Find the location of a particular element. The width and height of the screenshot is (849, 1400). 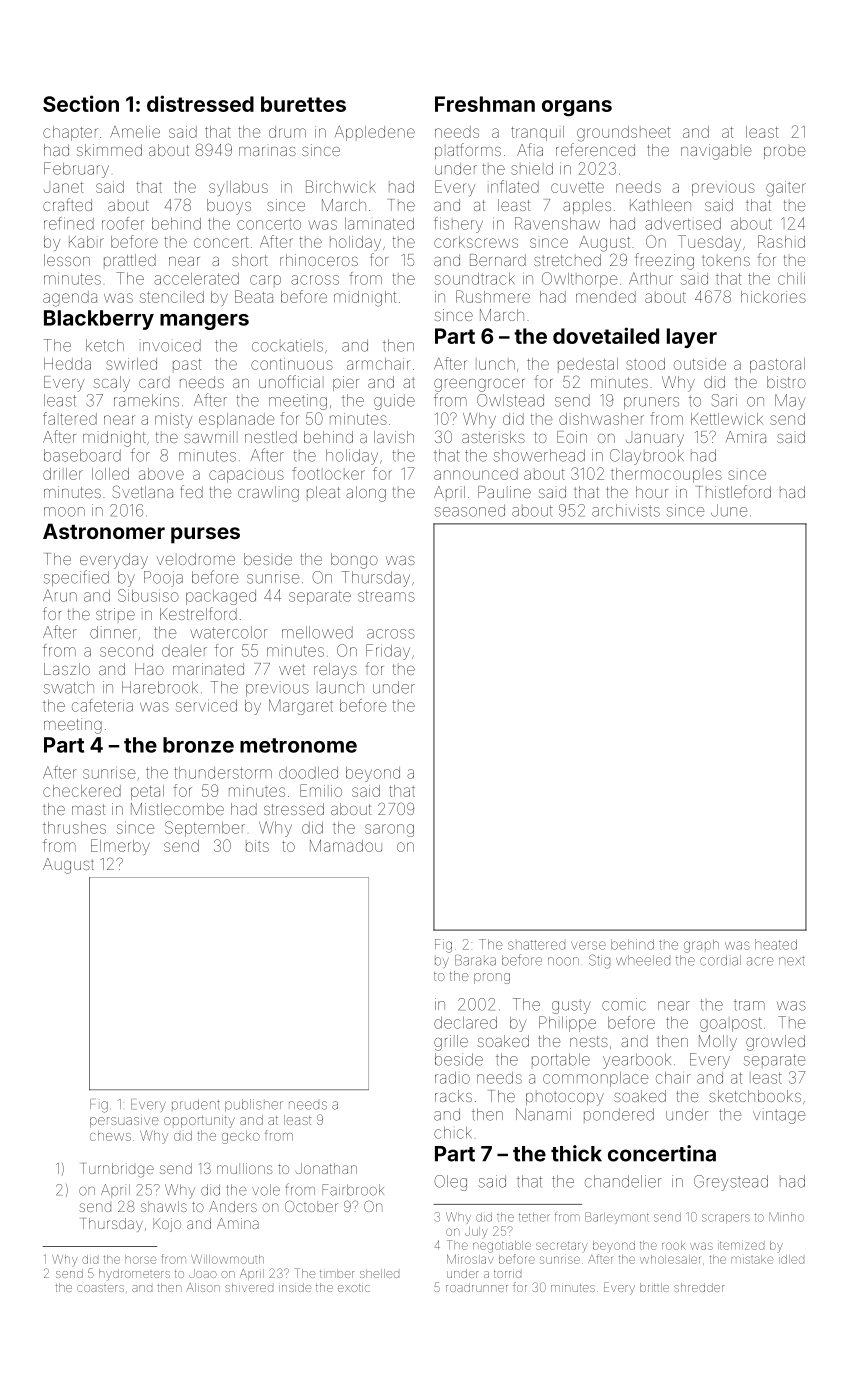

grille is located at coordinates (451, 1043).
